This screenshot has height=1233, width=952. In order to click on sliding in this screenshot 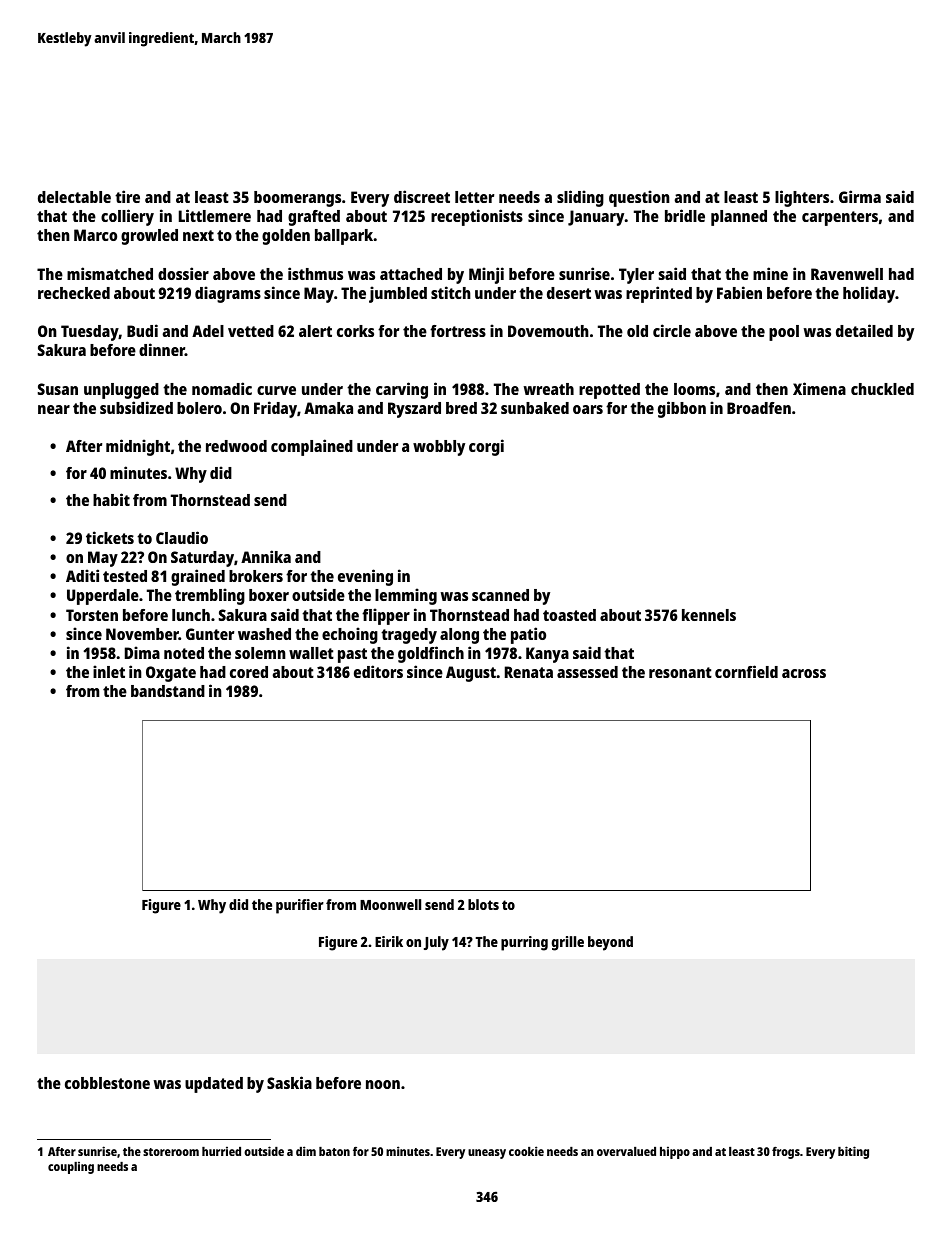, I will do `click(580, 198)`.
